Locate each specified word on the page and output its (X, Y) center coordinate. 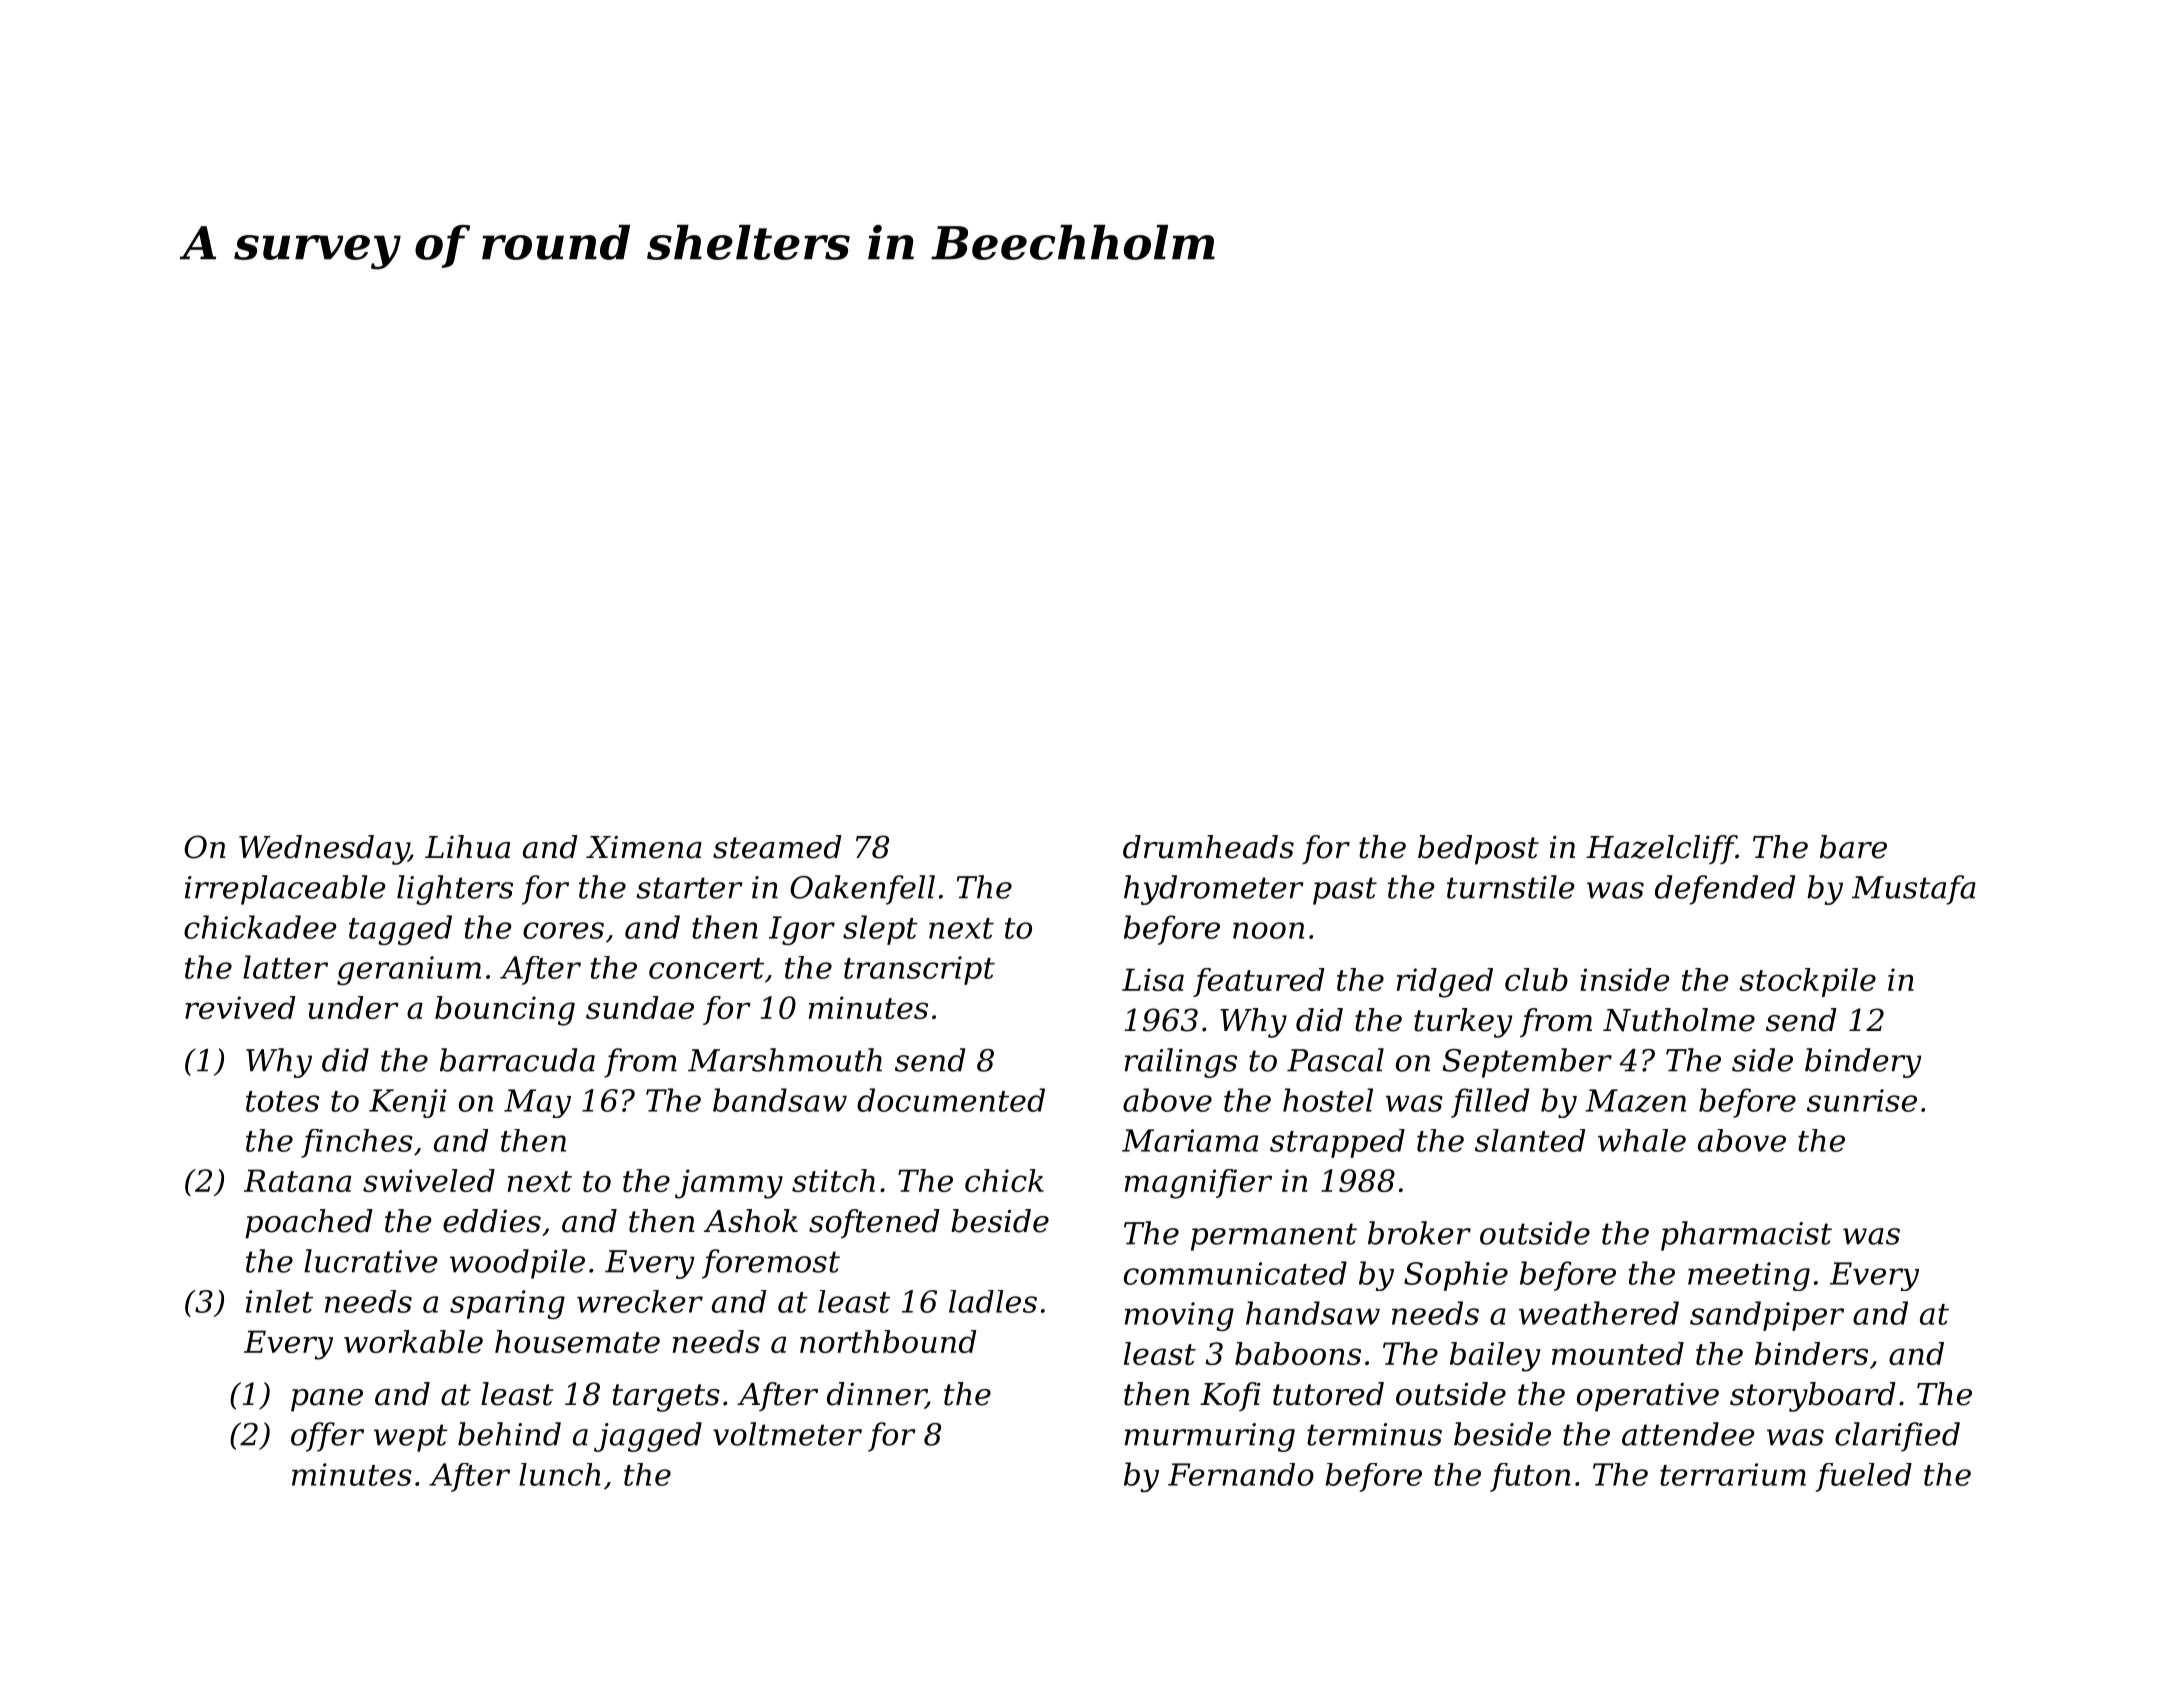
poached (309, 1224)
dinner (876, 1395)
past (1345, 891)
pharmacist (1746, 1236)
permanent (1274, 1237)
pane (327, 1400)
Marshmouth (785, 1060)
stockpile (1807, 982)
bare (1853, 847)
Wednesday (324, 850)
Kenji (408, 1103)
